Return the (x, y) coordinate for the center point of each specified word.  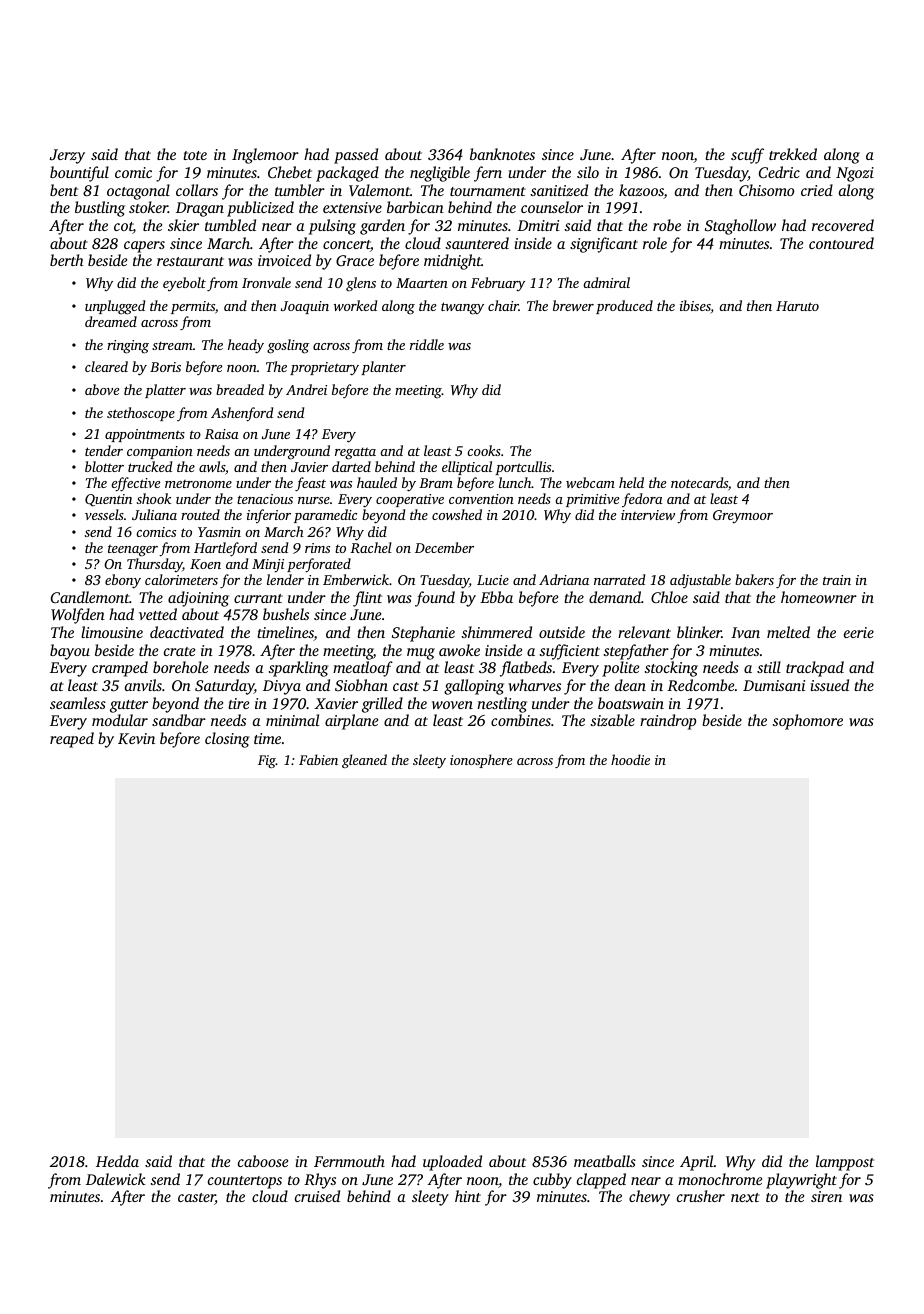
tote (195, 155)
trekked (793, 154)
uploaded (452, 1163)
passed (356, 156)
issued (830, 685)
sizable (612, 720)
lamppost (845, 1163)
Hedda (117, 1161)
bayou (70, 652)
